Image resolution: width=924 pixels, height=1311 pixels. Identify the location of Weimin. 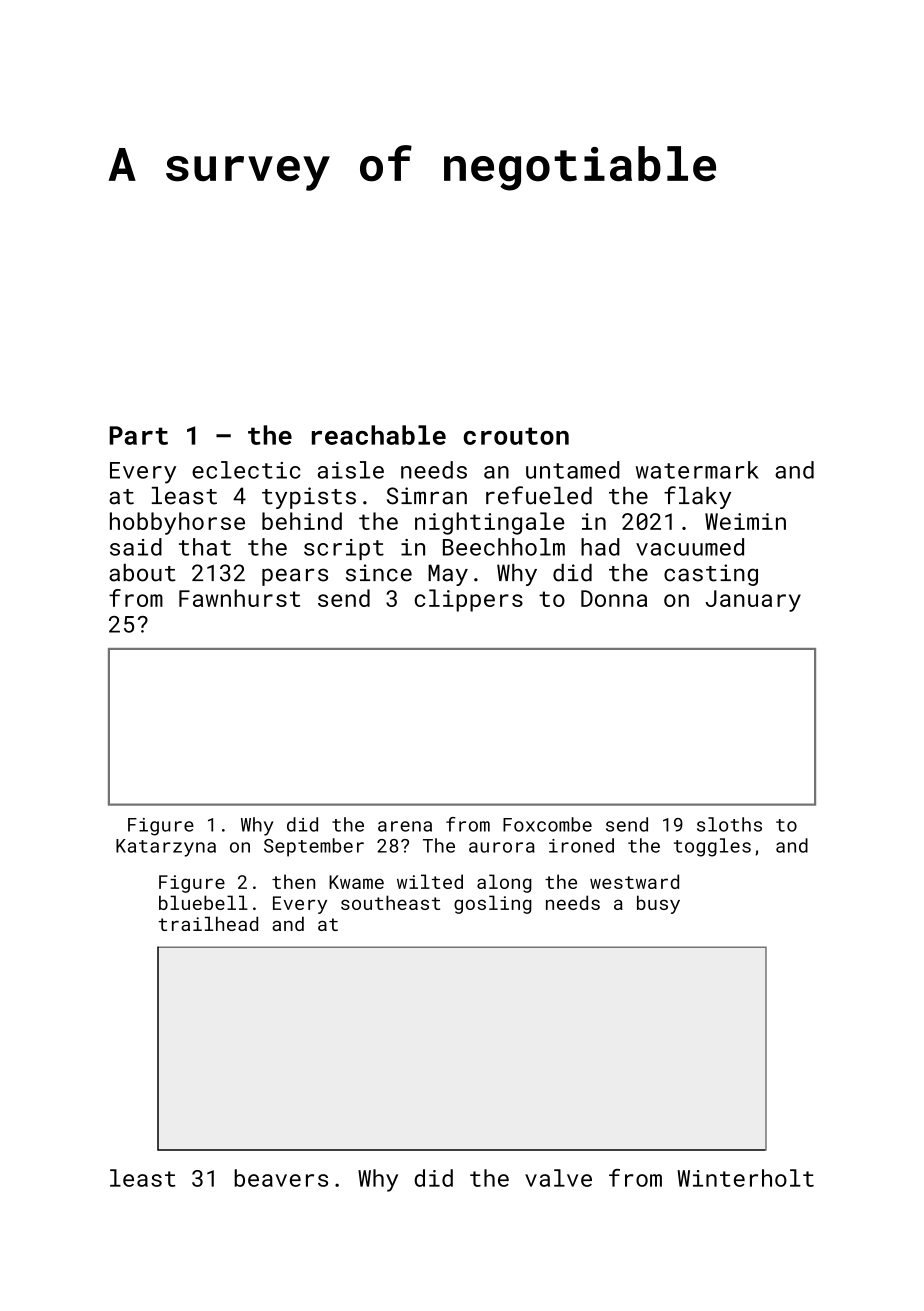
(745, 521).
